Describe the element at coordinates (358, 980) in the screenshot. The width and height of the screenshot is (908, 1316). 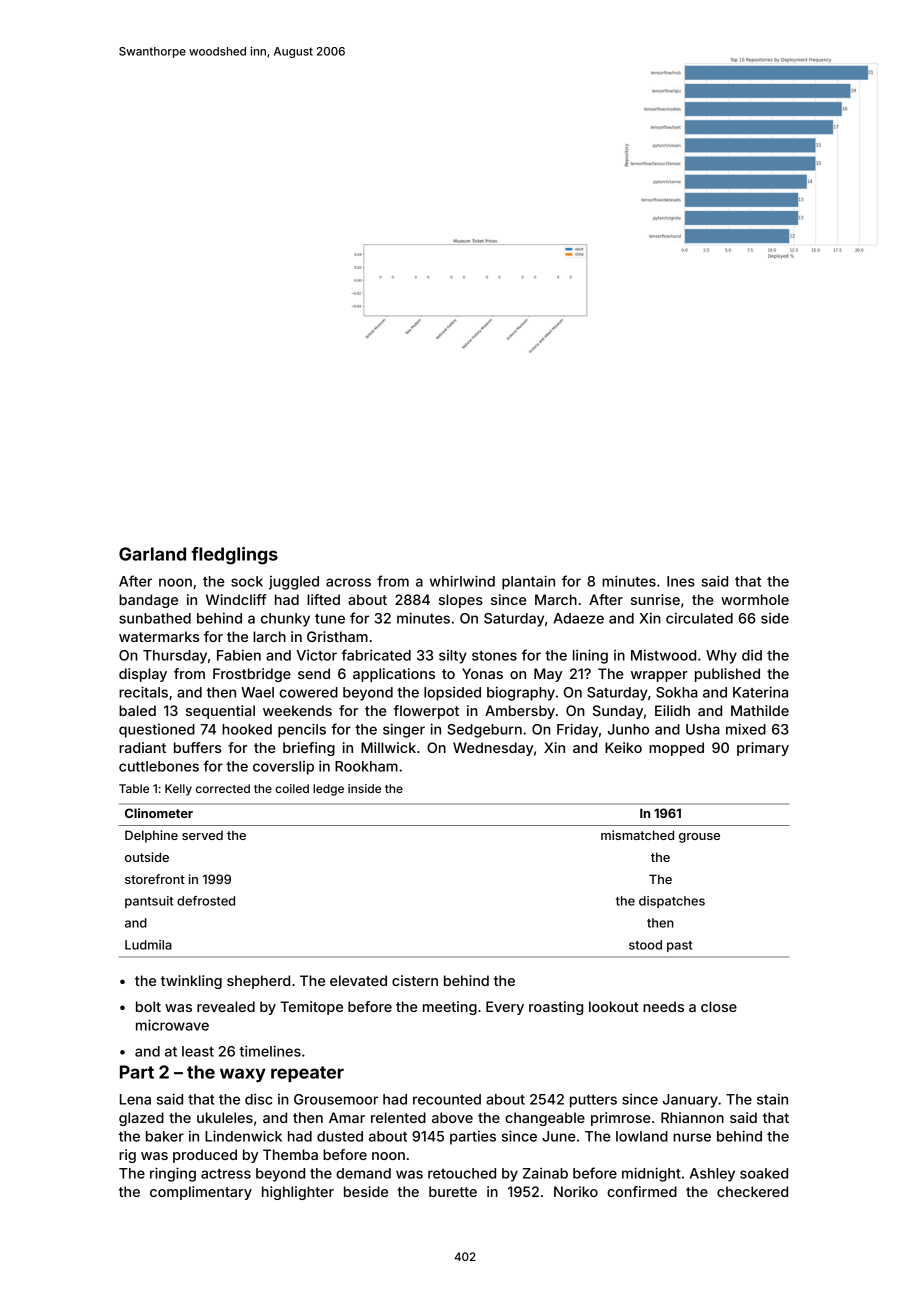
I see `elevated` at that location.
